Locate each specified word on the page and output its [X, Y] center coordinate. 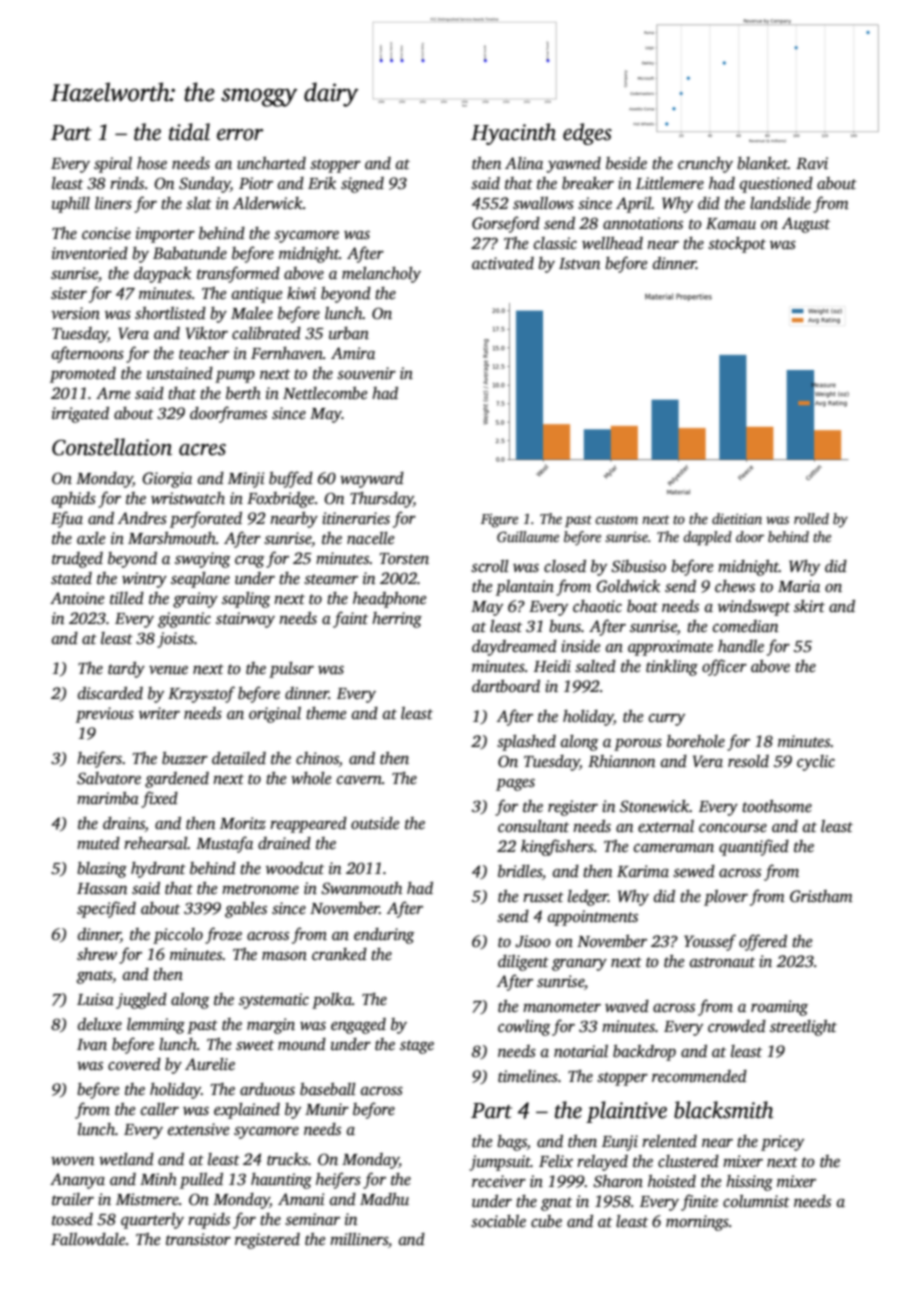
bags [512, 1143]
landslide [780, 203]
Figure [499, 520]
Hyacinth [513, 134]
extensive [199, 1129]
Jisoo [532, 941]
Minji [246, 480]
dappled [707, 538]
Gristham [821, 896]
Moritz [243, 823]
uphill [71, 205]
